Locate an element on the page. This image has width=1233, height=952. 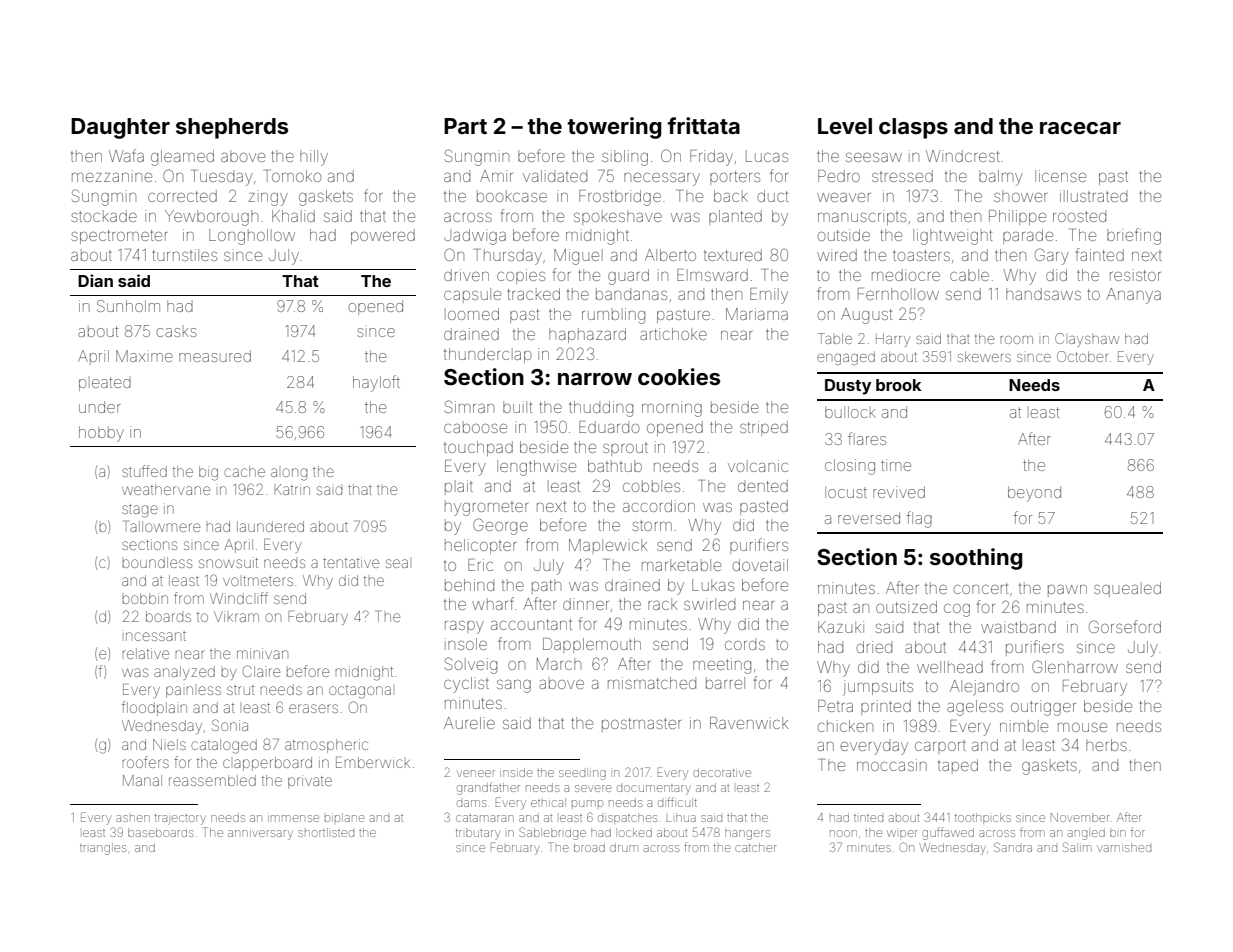
roofers is located at coordinates (146, 762).
